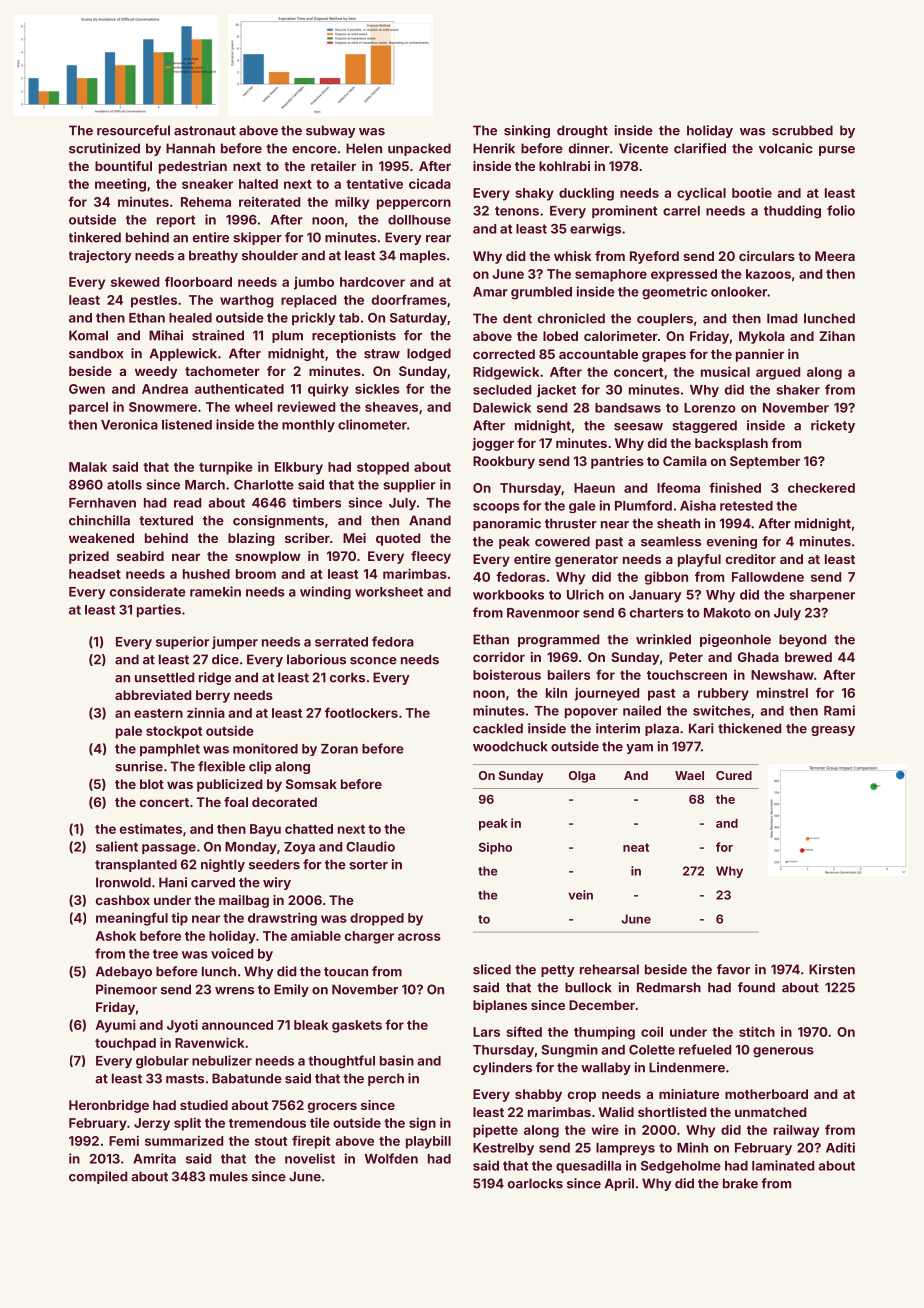 This screenshot has height=1308, width=924. I want to click on astronaut, so click(205, 131).
